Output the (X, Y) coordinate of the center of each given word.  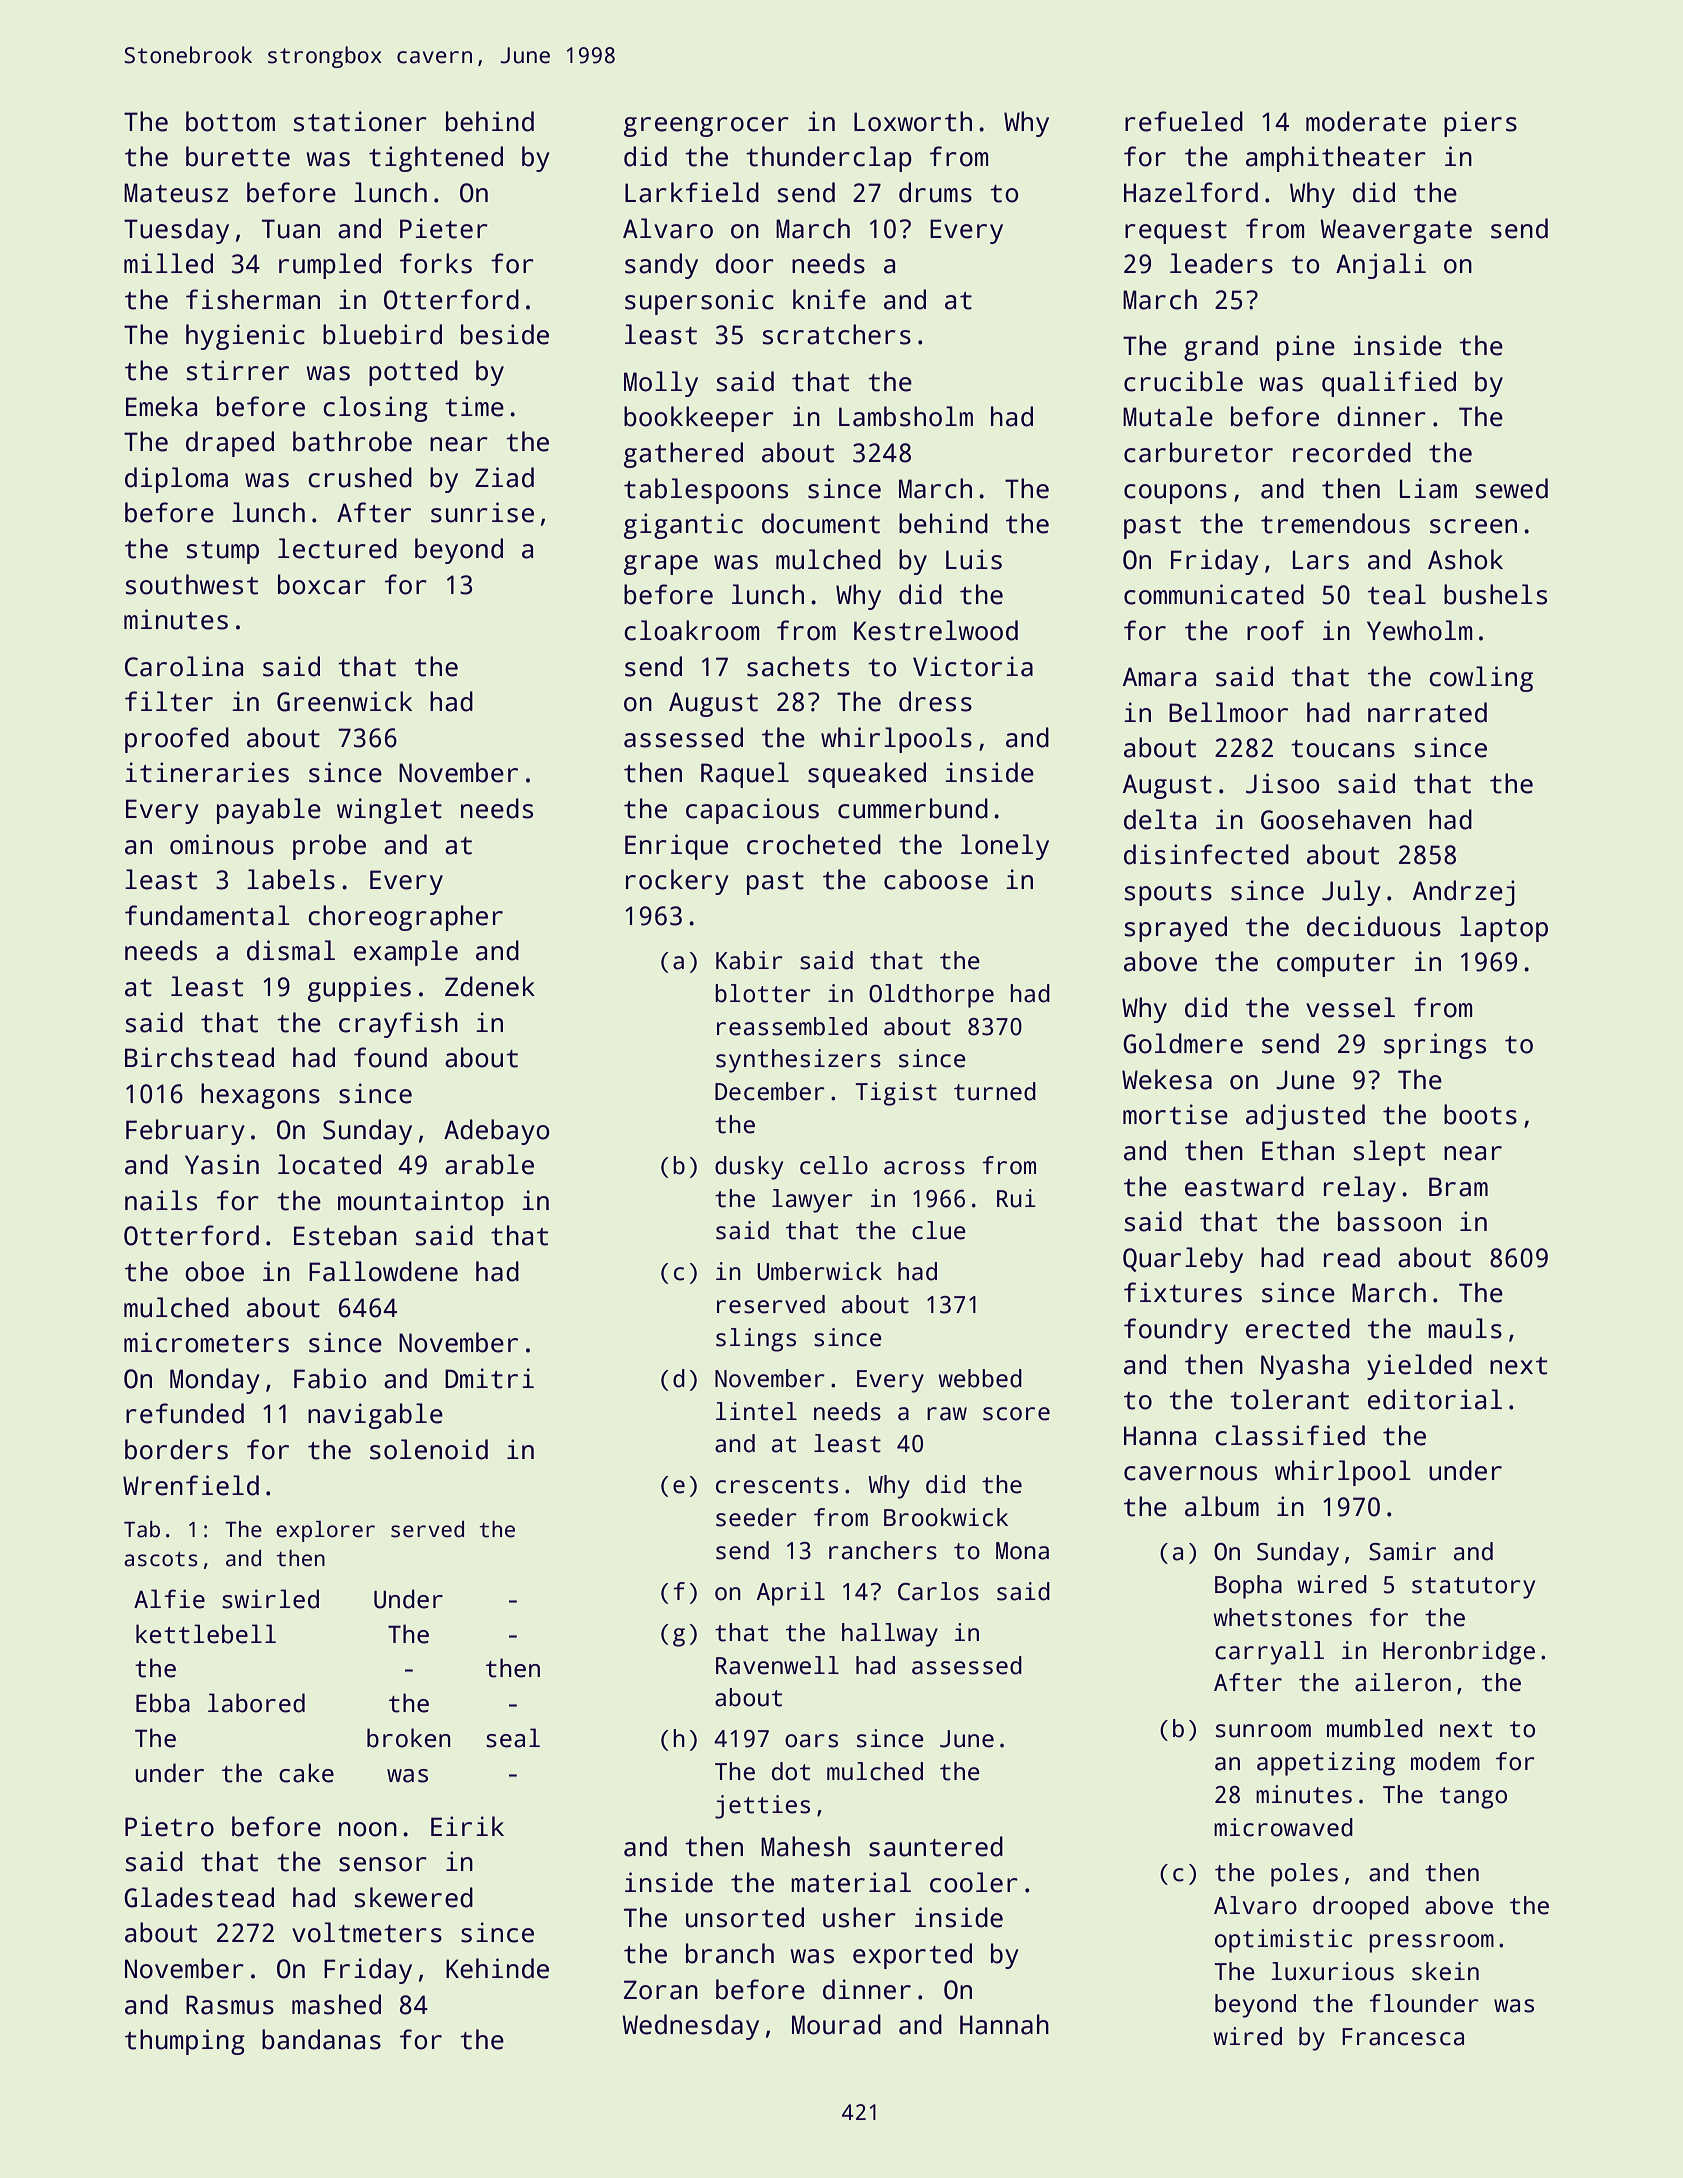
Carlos (938, 1591)
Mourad (836, 2024)
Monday (215, 1381)
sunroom (1263, 1731)
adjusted (1305, 1117)
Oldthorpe (931, 996)
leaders (1221, 263)
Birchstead (199, 1057)
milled (168, 263)
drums (935, 192)
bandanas (321, 2039)
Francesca (1403, 2037)
